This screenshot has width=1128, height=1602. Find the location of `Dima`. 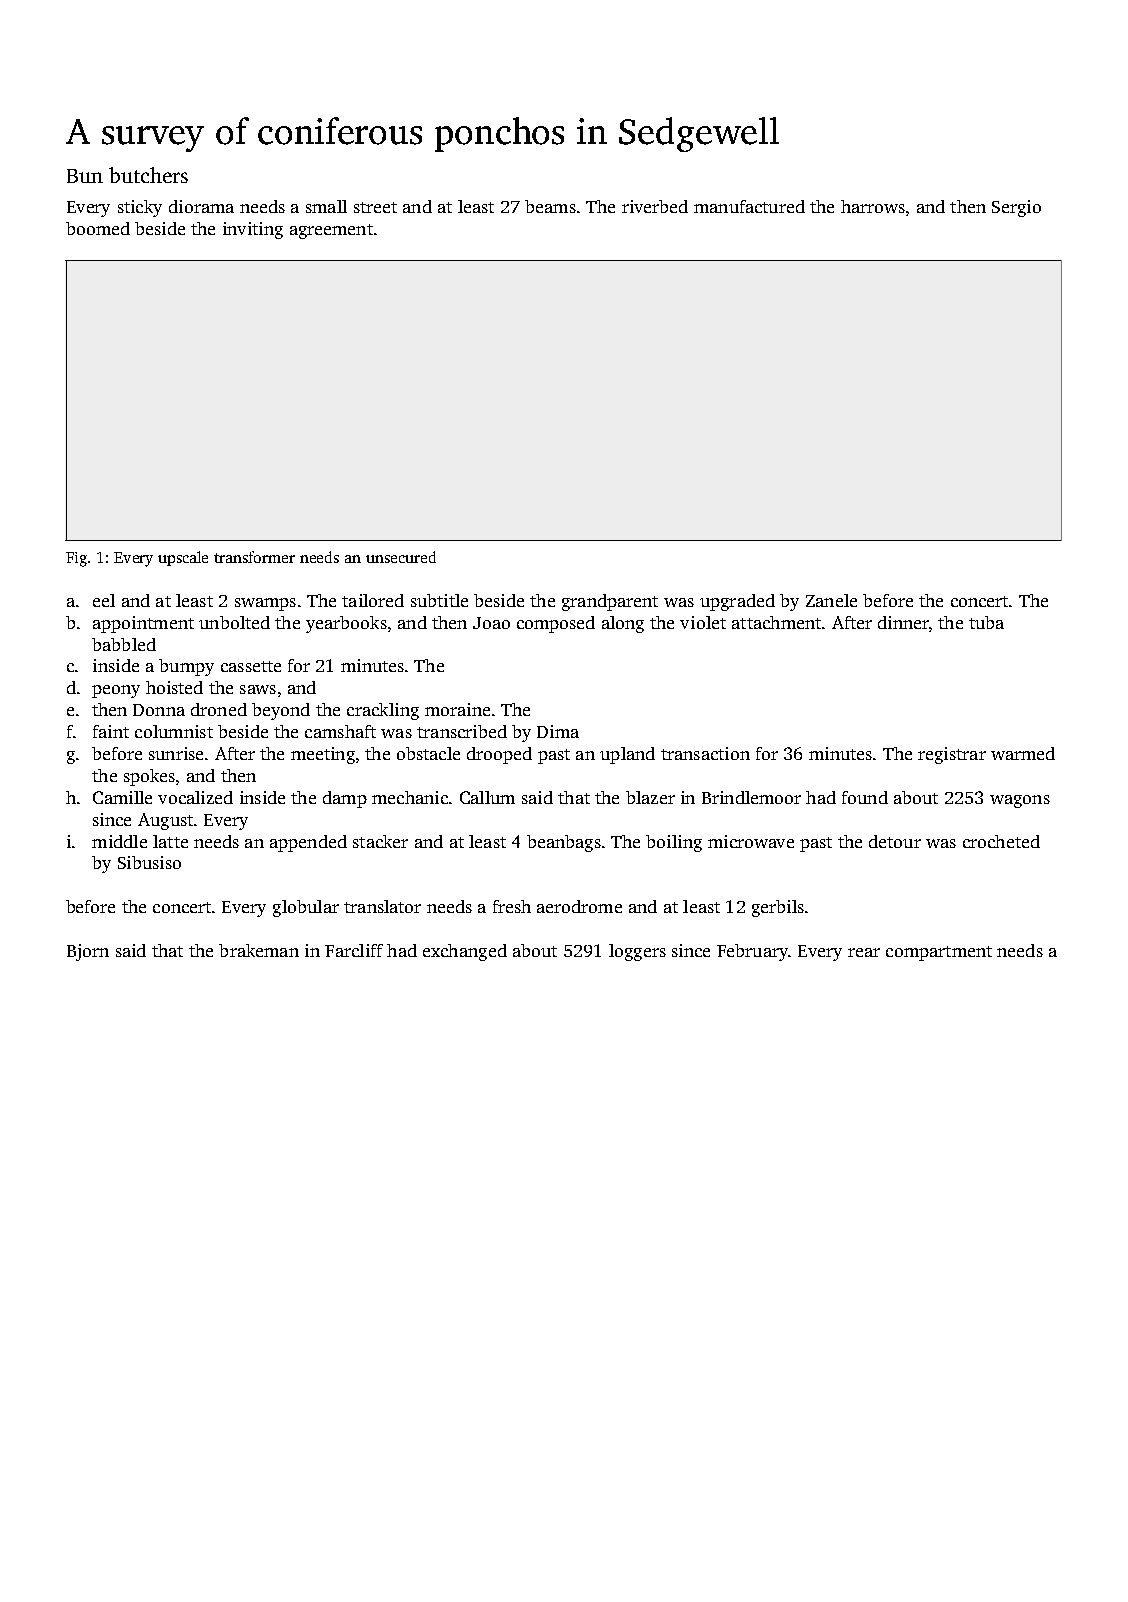

Dima is located at coordinates (558, 731).
